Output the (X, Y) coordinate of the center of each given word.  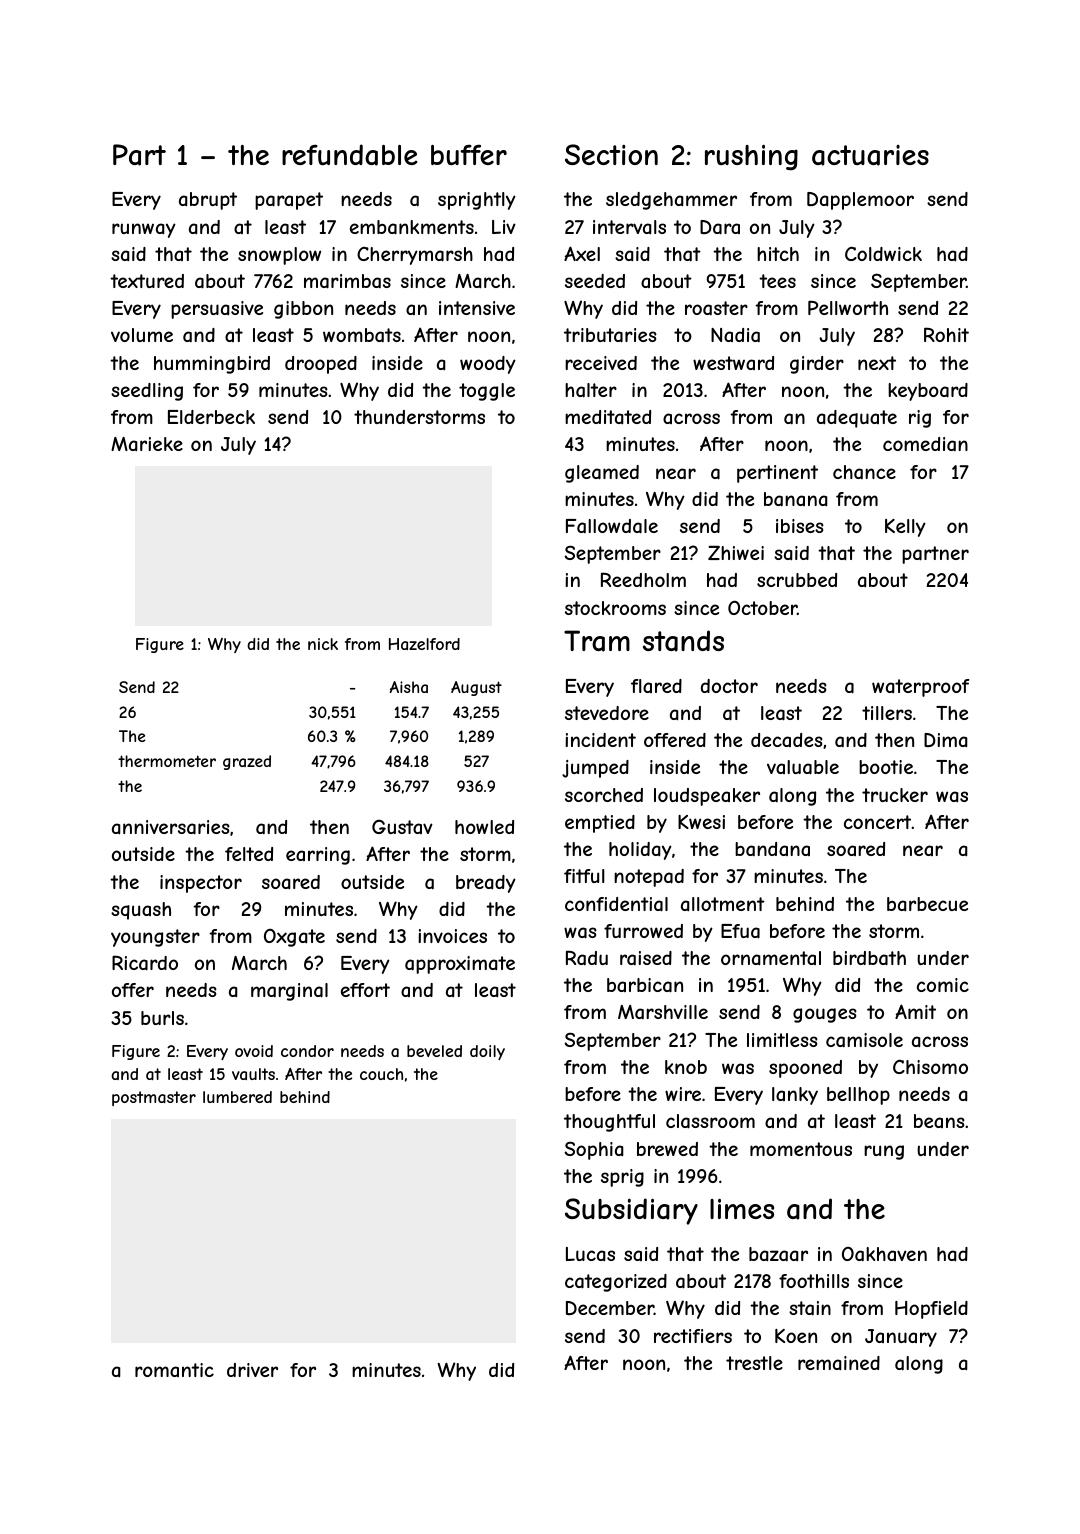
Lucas (590, 1254)
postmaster (154, 1098)
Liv (504, 227)
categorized (616, 1283)
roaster (716, 308)
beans (939, 1121)
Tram (597, 641)
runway (144, 230)
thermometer (167, 761)
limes (742, 1208)
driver (252, 1370)
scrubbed (797, 580)
